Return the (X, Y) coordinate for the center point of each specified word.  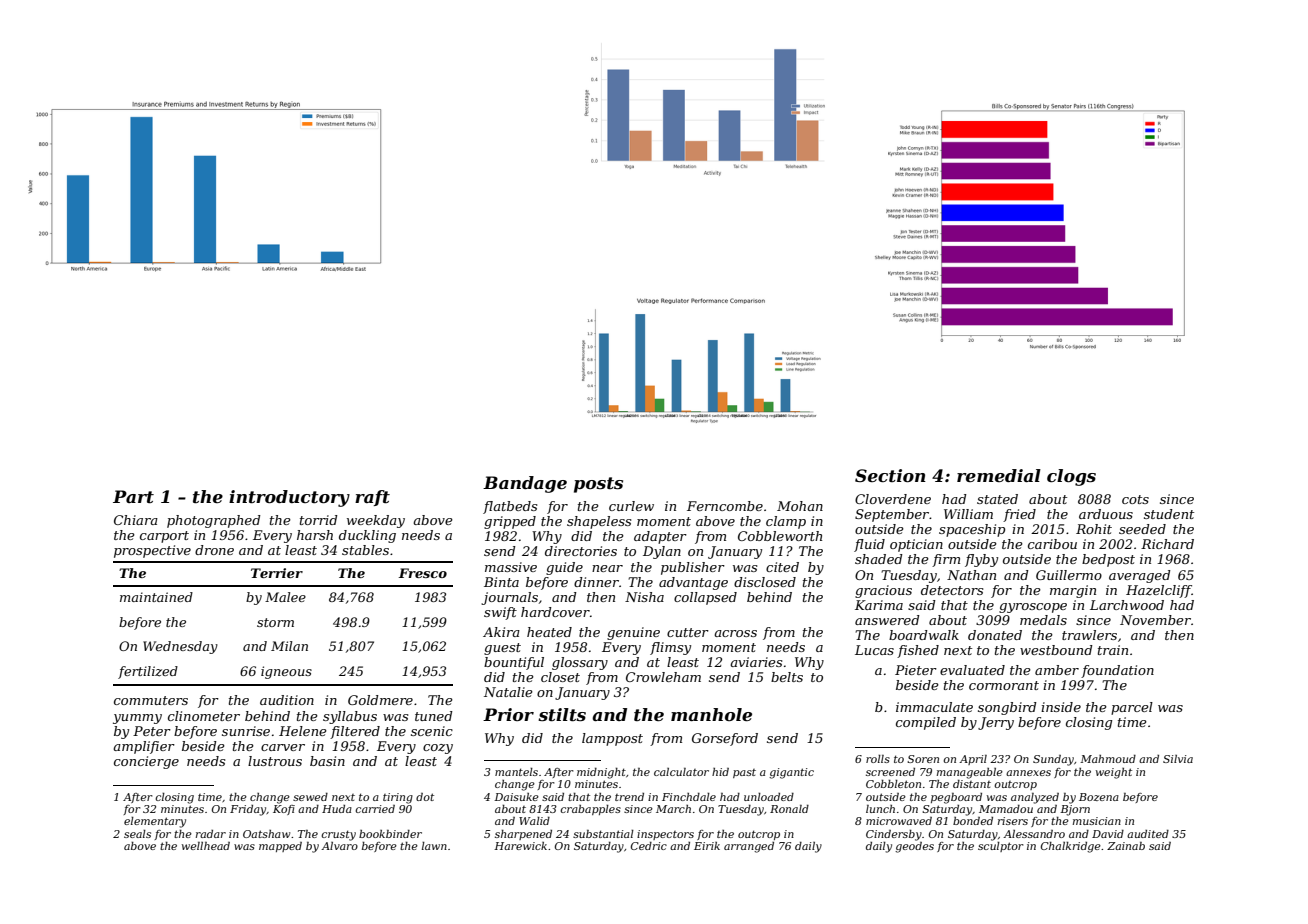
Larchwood (1127, 605)
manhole (711, 714)
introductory (289, 498)
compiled (926, 723)
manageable (970, 773)
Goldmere (380, 700)
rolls (878, 759)
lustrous (275, 761)
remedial (999, 475)
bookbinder (390, 834)
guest (502, 649)
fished (918, 651)
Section (890, 475)
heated (549, 632)
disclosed (765, 582)
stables (365, 550)
